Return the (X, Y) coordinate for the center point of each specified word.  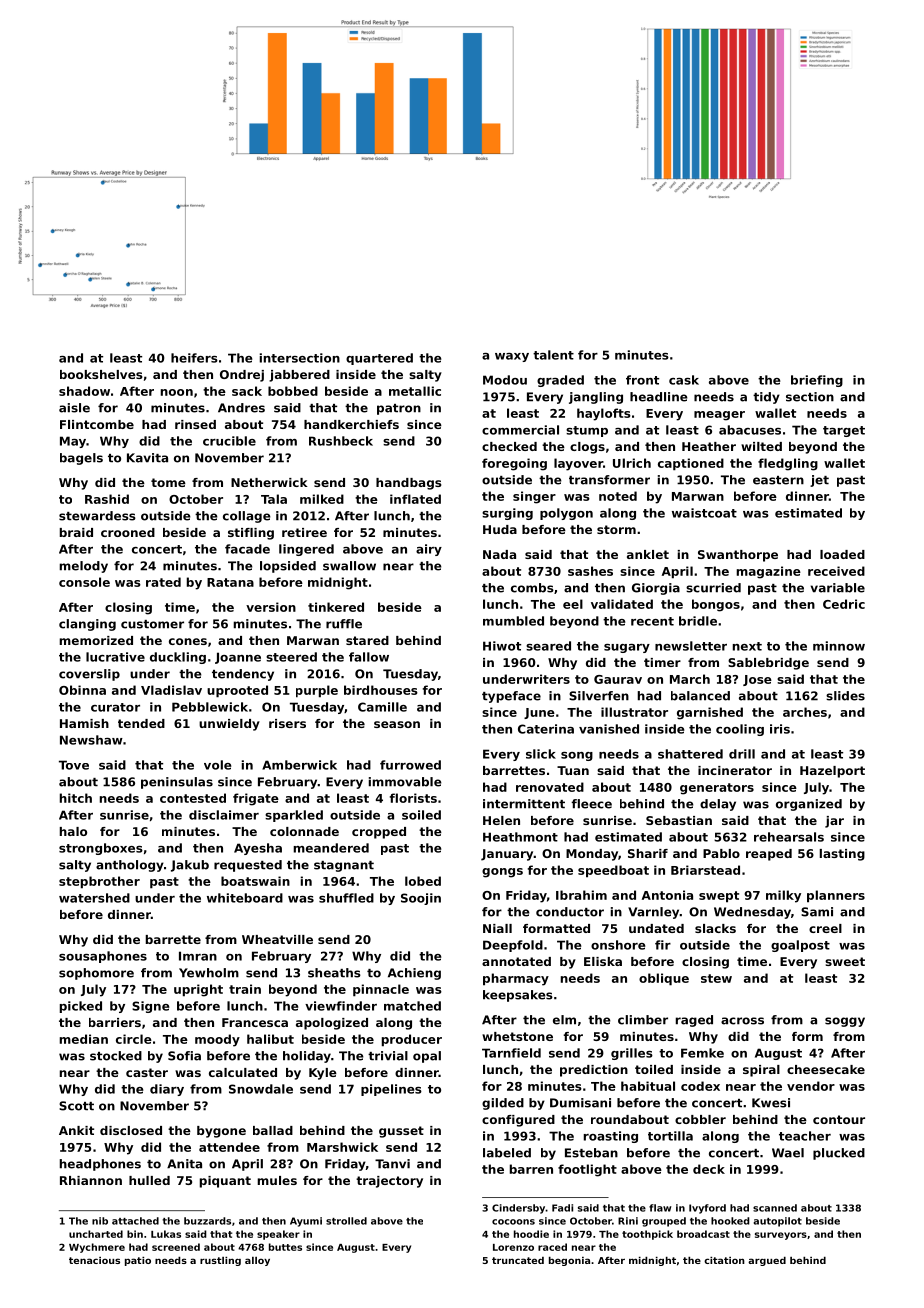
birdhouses (381, 690)
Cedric (844, 604)
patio (138, 1261)
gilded (503, 1104)
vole (218, 765)
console (84, 582)
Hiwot (502, 646)
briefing (817, 381)
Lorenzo (513, 1247)
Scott (76, 1106)
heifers (194, 358)
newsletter (691, 646)
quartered (379, 359)
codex (700, 1086)
